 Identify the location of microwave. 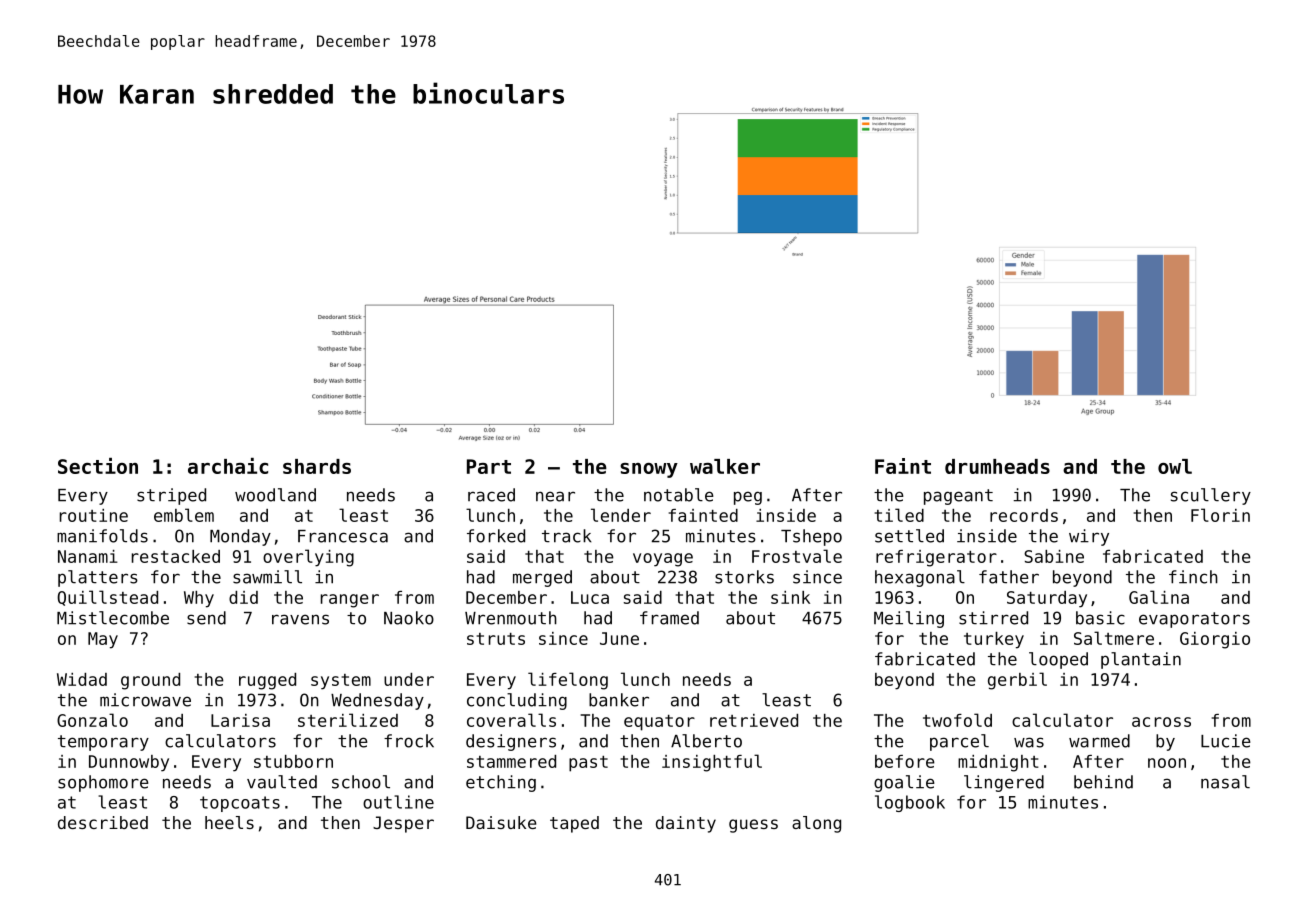
(145, 700).
